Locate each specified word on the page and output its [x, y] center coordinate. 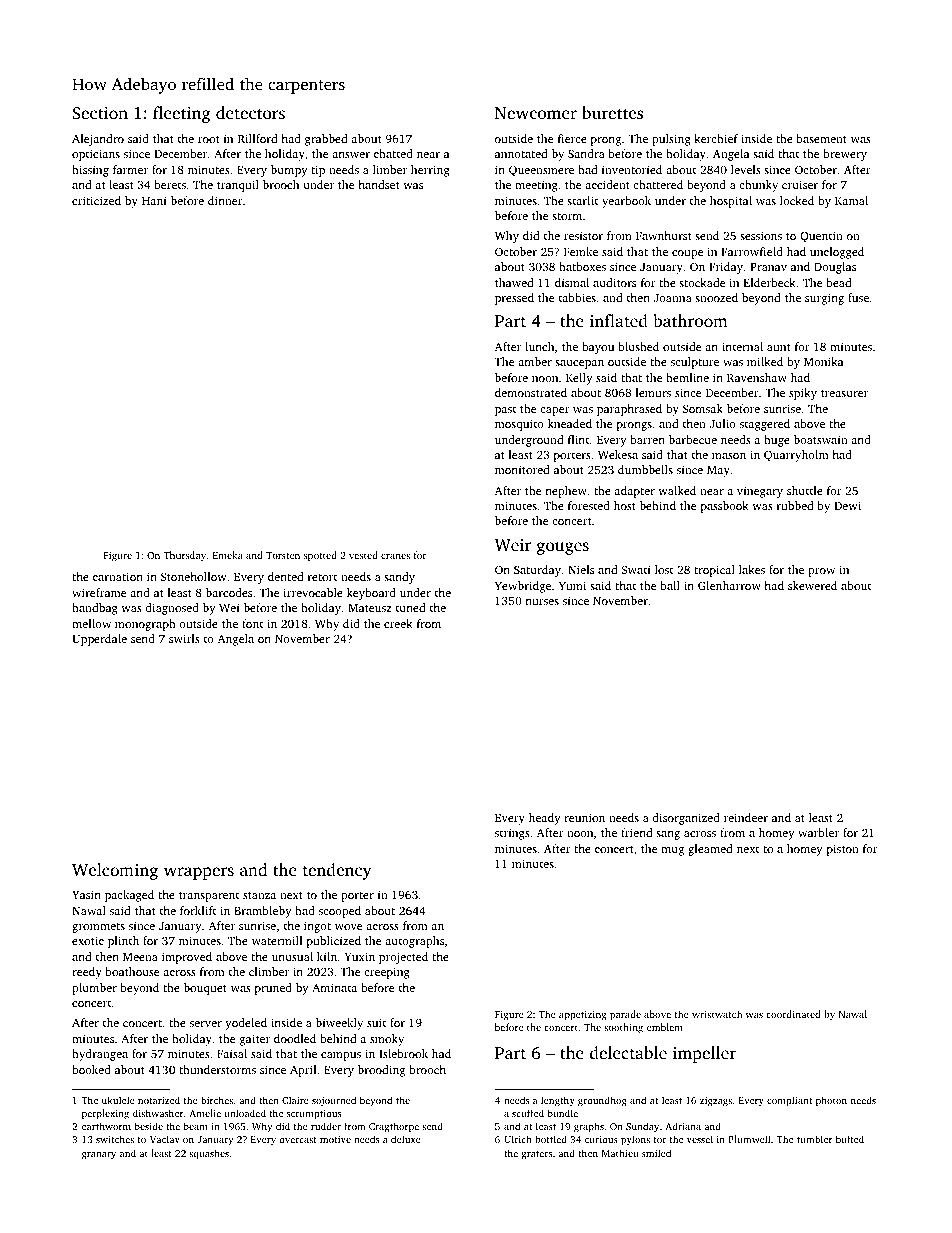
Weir [513, 545]
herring [430, 171]
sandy [399, 578]
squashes [209, 1154]
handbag [95, 609]
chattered [658, 184]
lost [664, 569]
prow [821, 572]
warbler [818, 832]
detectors [250, 112]
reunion [584, 817]
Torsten [283, 555]
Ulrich [518, 1139]
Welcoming [115, 871]
